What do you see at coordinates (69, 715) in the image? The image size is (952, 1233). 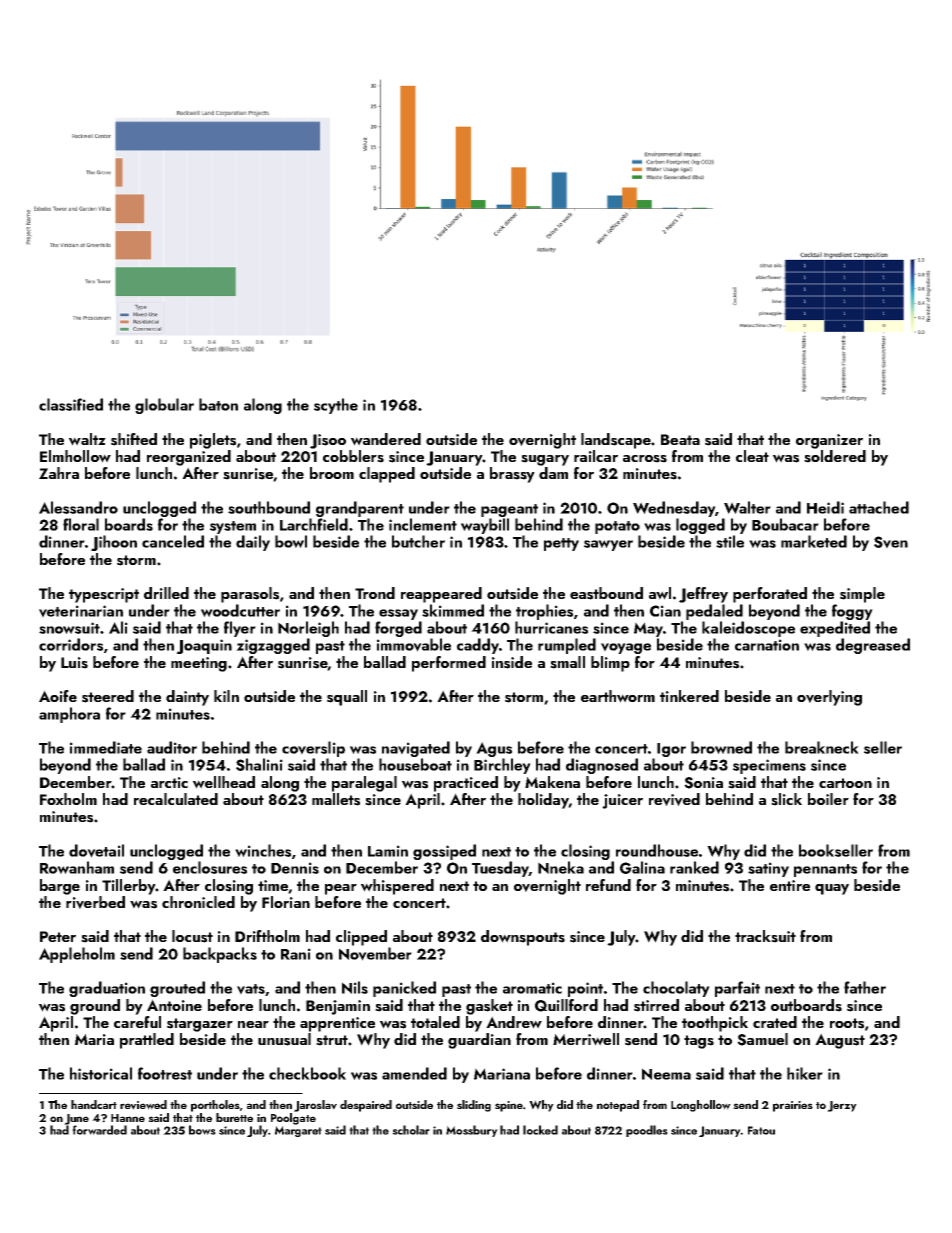 I see `amphora` at bounding box center [69, 715].
